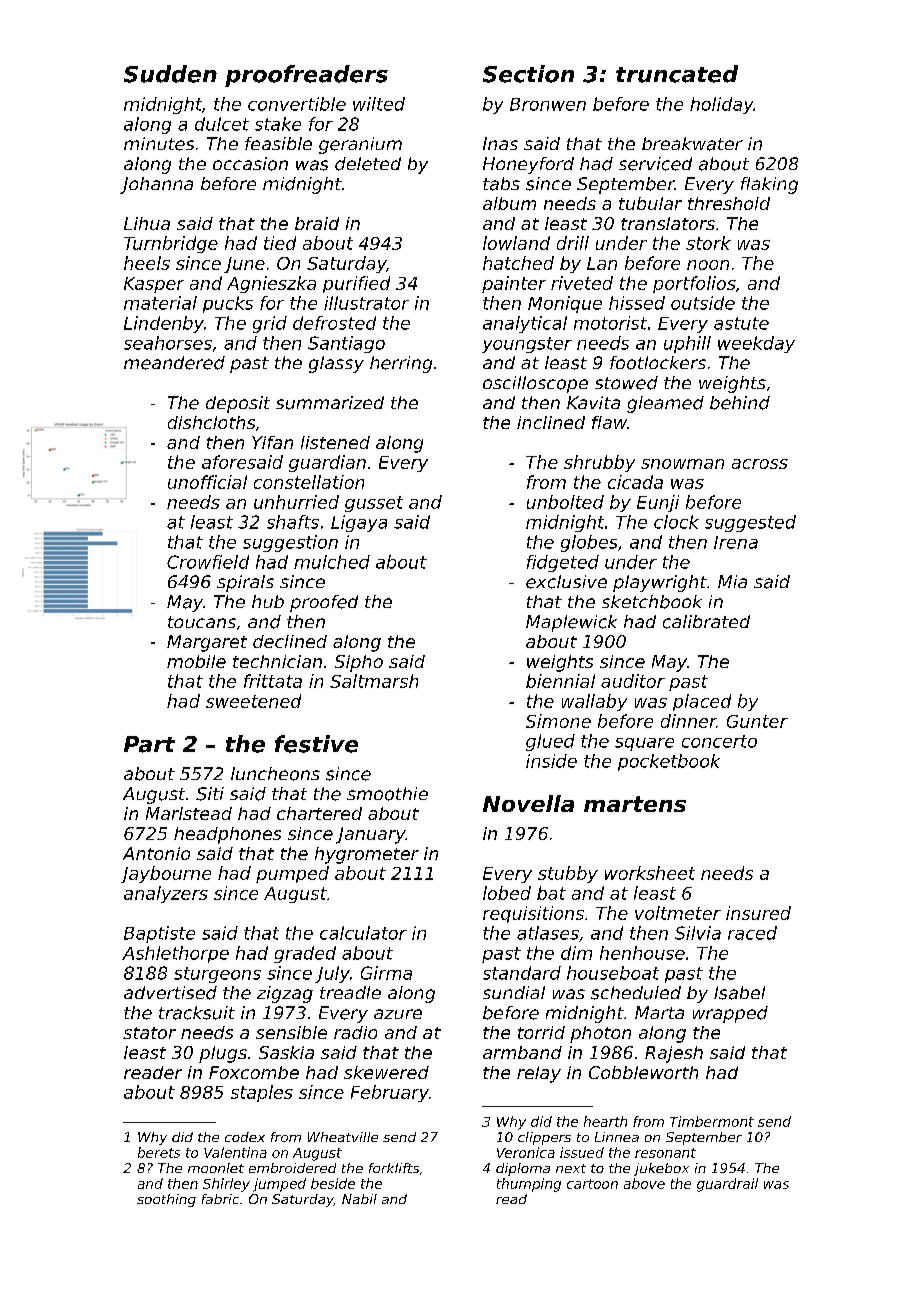  What do you see at coordinates (535, 384) in the document?
I see `oscilloscope` at bounding box center [535, 384].
